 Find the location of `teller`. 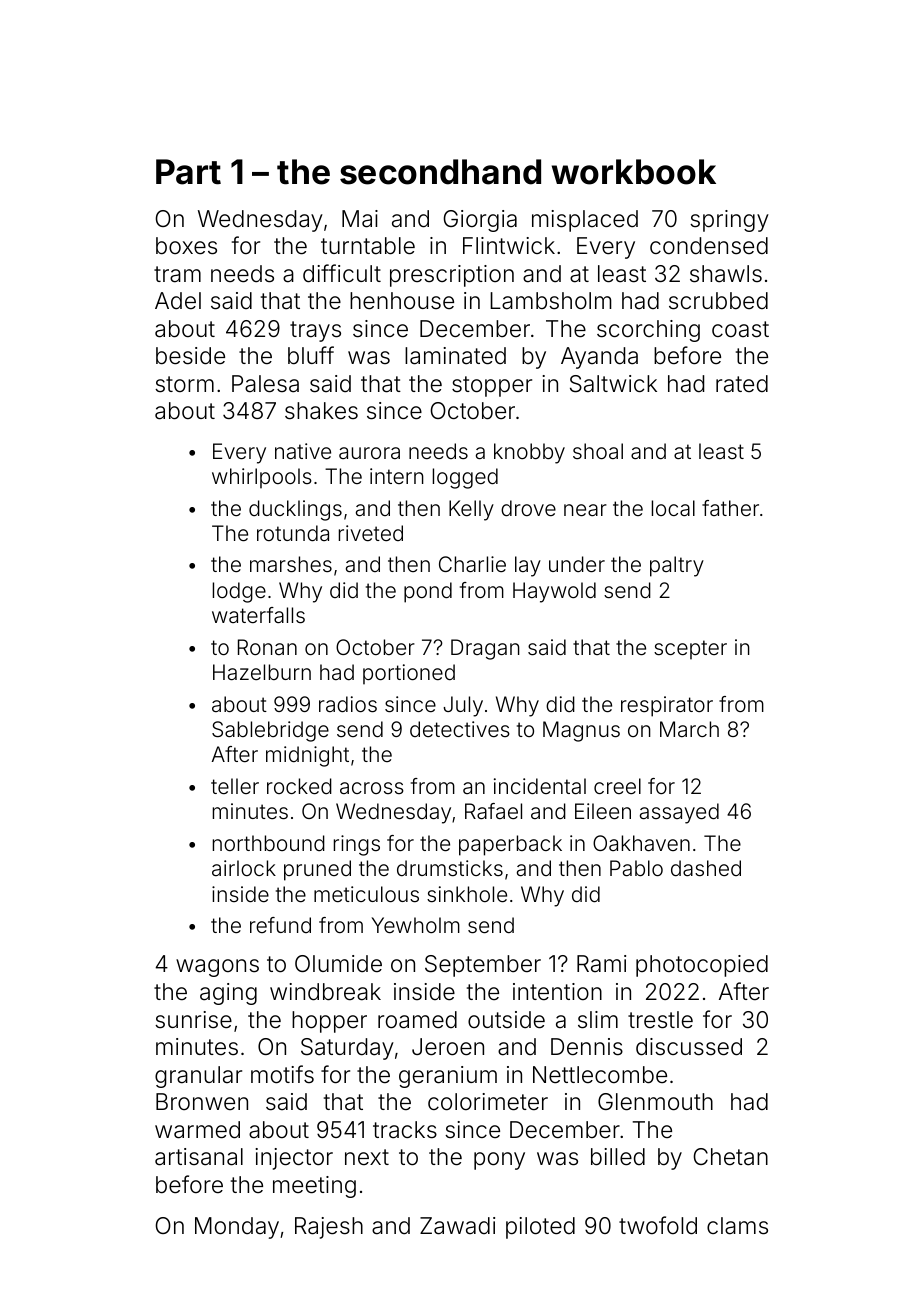

teller is located at coordinates (235, 786).
